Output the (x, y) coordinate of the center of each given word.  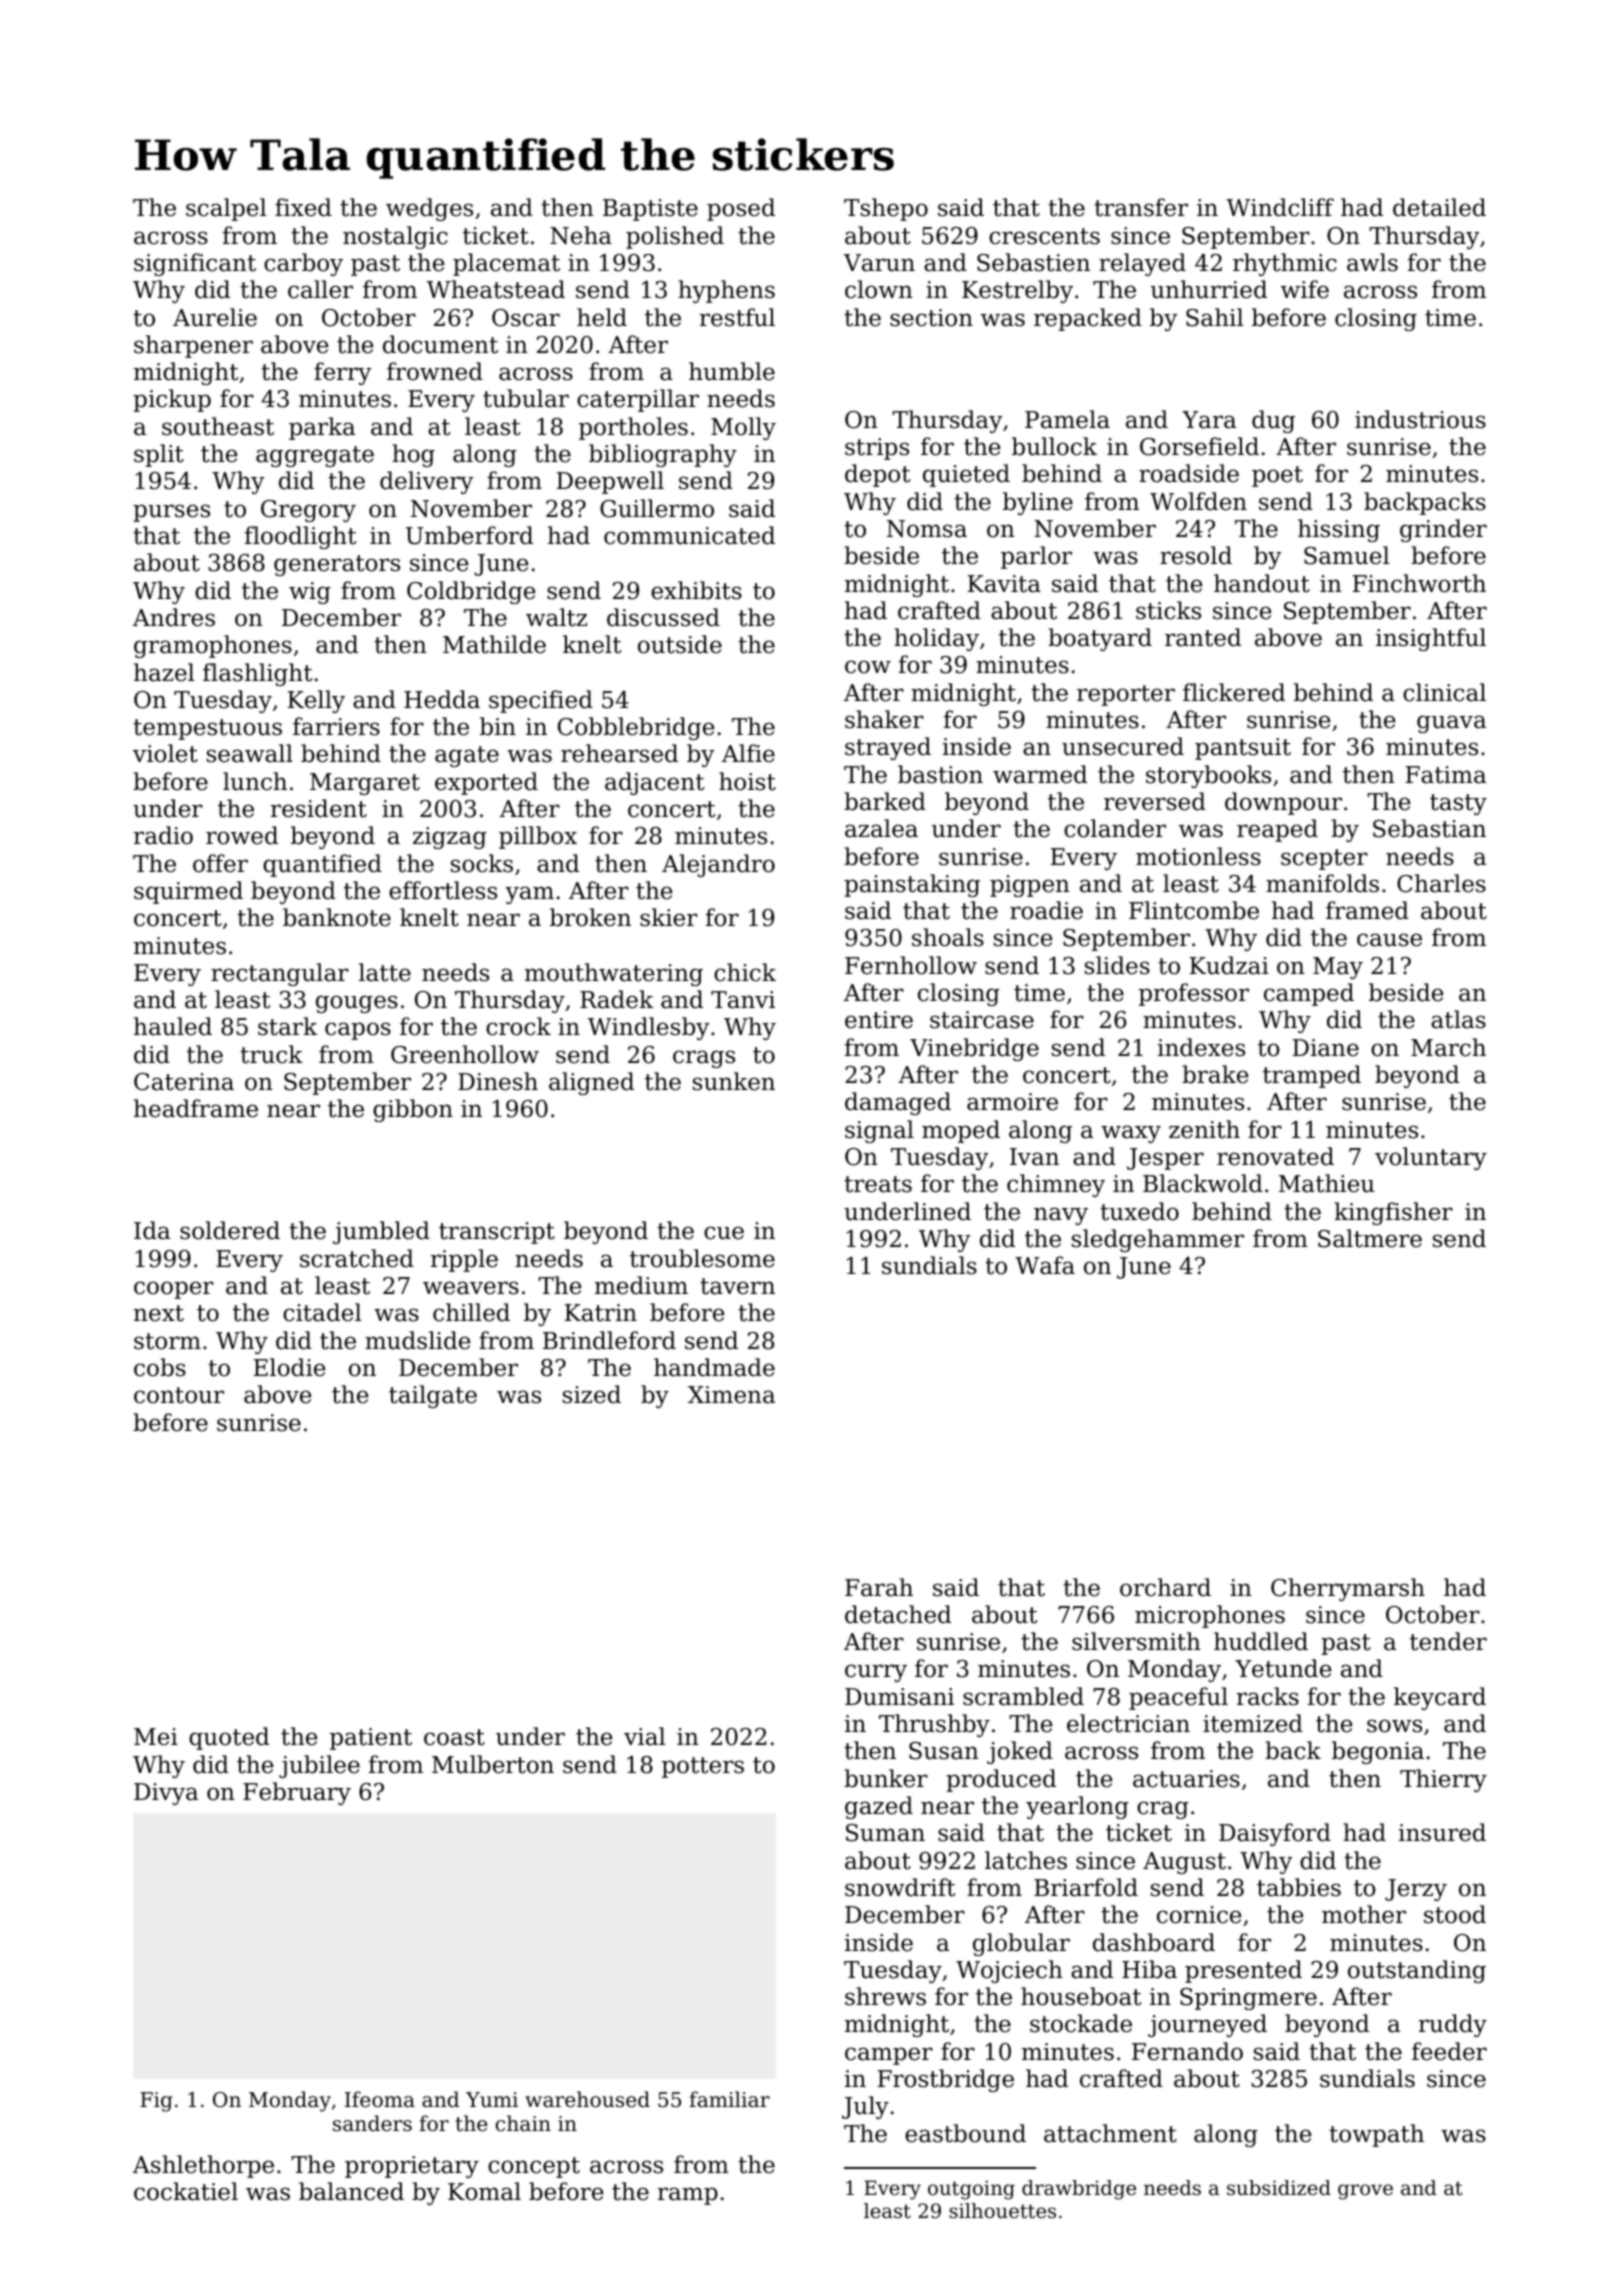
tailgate (433, 1396)
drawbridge (1079, 2190)
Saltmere (1370, 1238)
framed (1367, 910)
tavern (737, 1286)
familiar (729, 2099)
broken (590, 917)
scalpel (226, 209)
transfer (1141, 207)
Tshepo (886, 209)
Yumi (492, 2099)
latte (385, 972)
